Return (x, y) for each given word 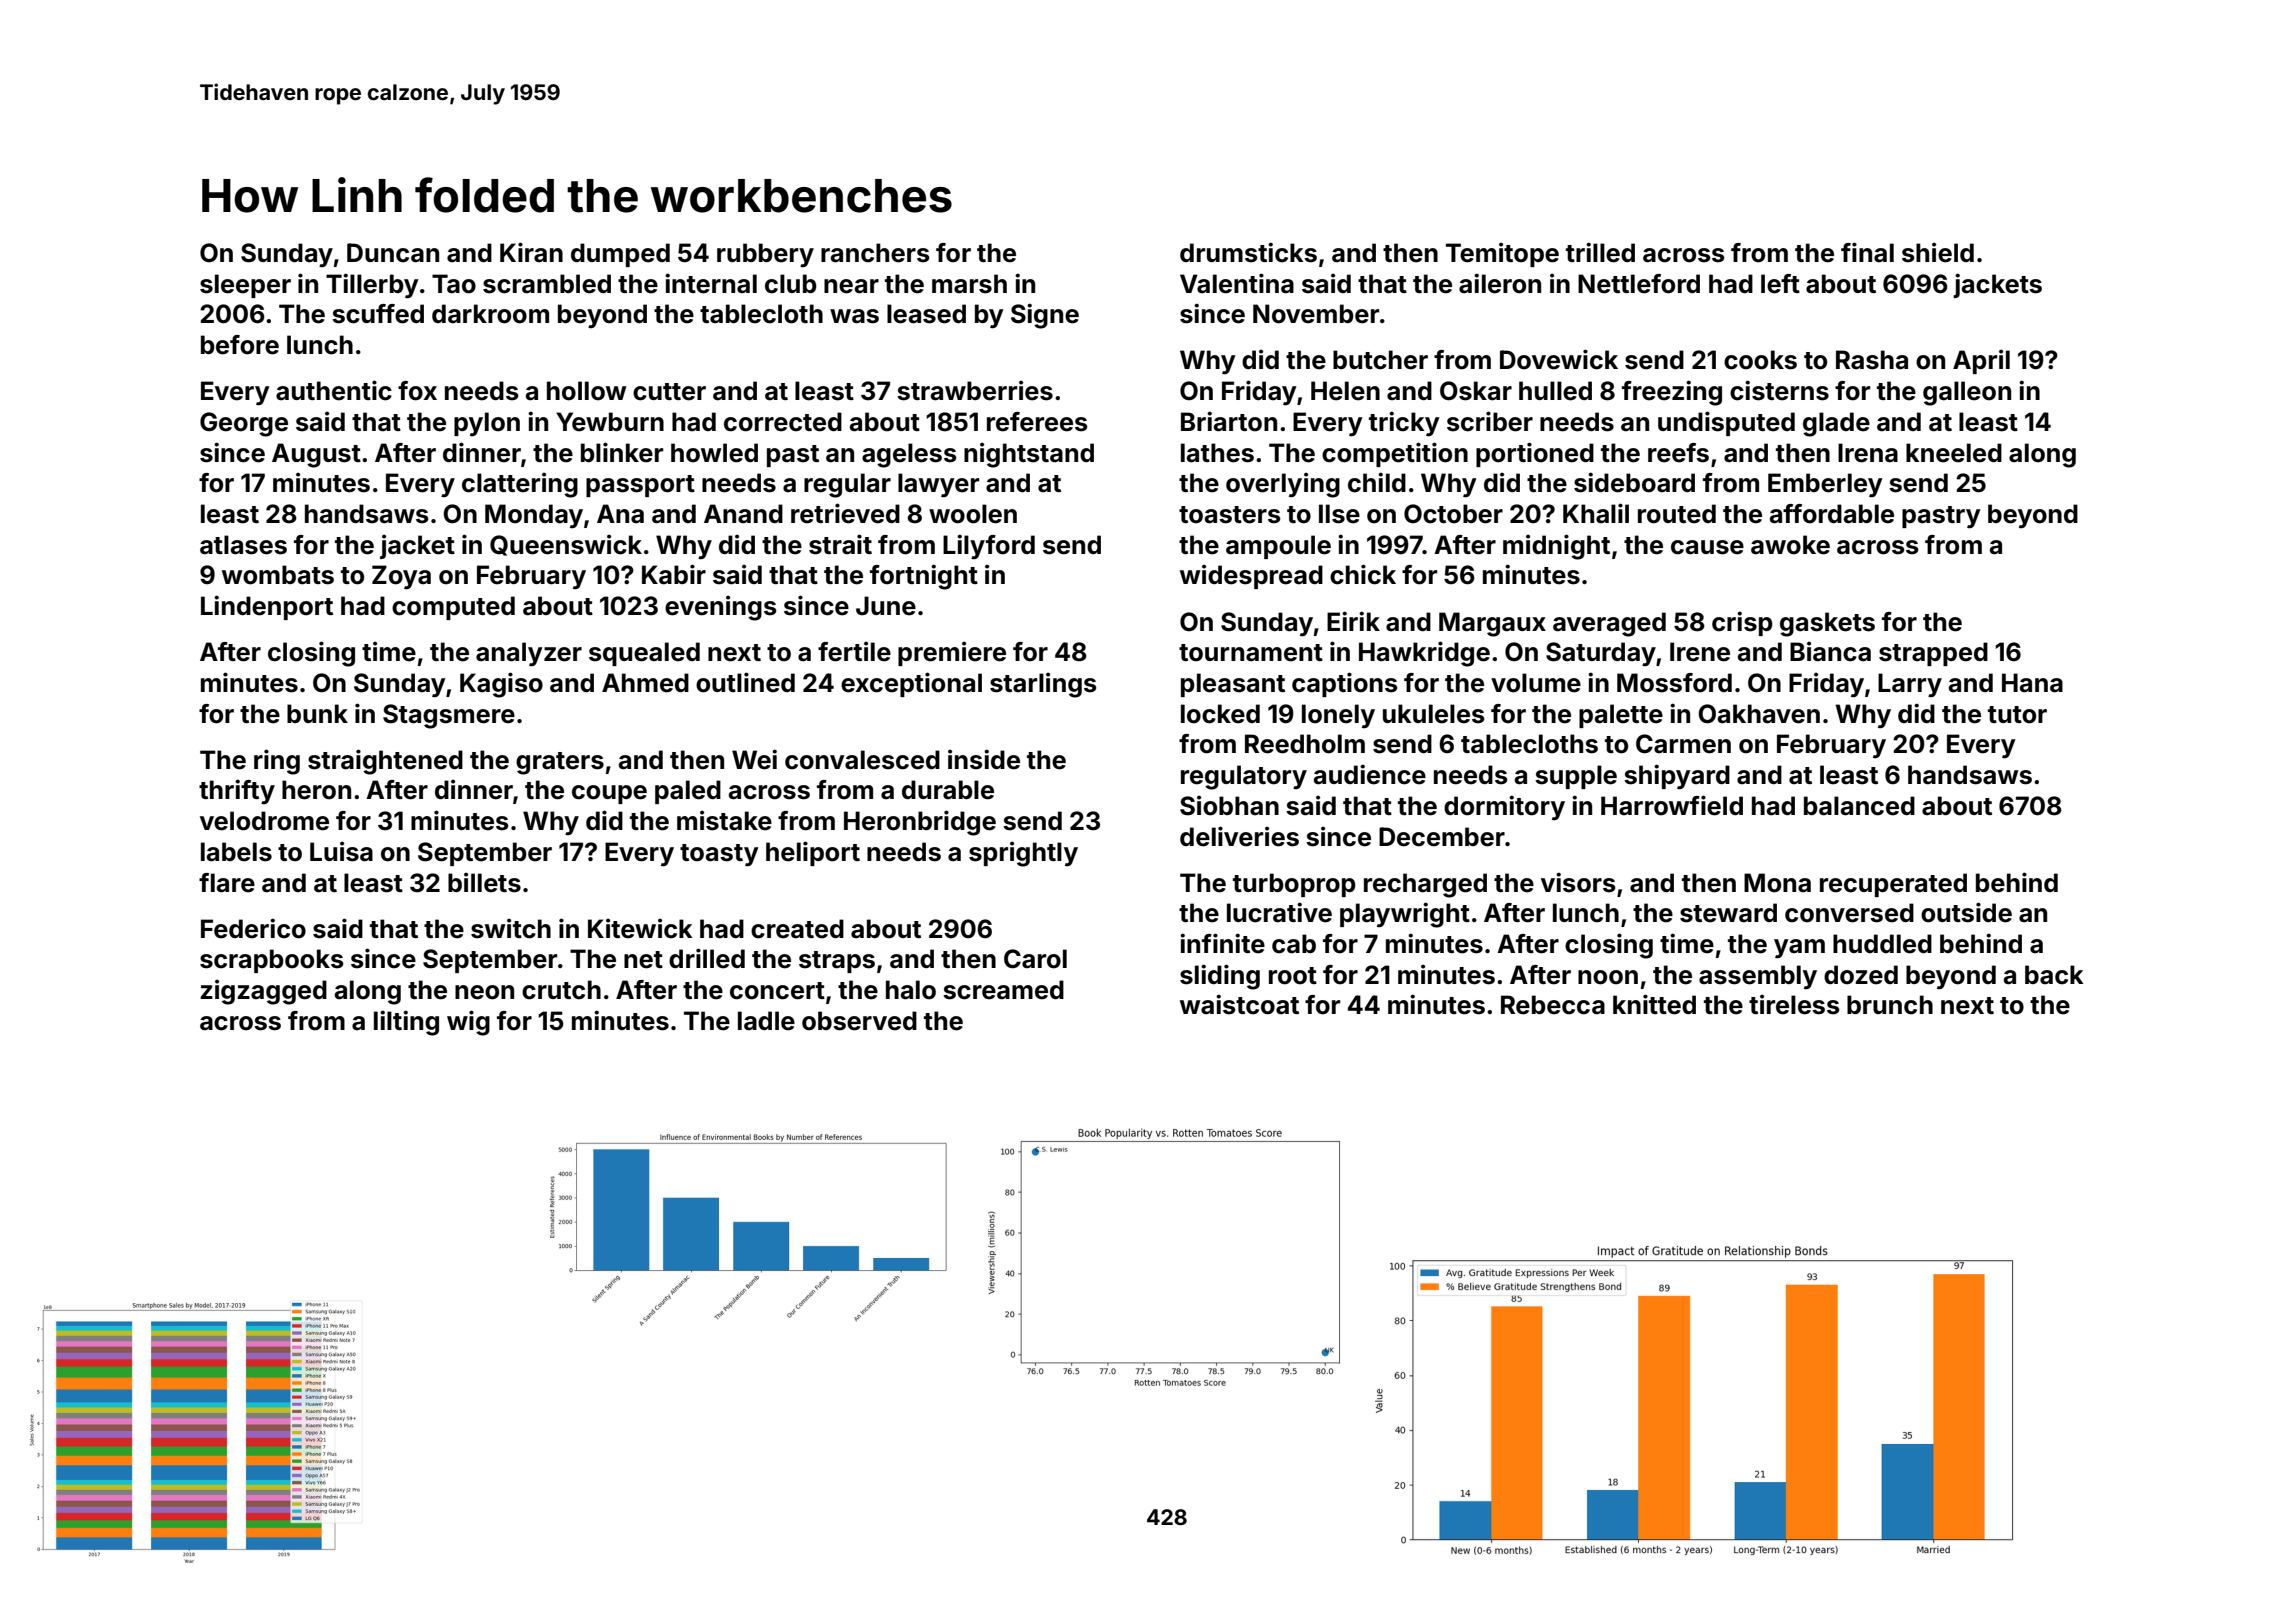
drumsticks (1248, 252)
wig (468, 1023)
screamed (1003, 990)
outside (1966, 912)
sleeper (245, 286)
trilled (1600, 252)
